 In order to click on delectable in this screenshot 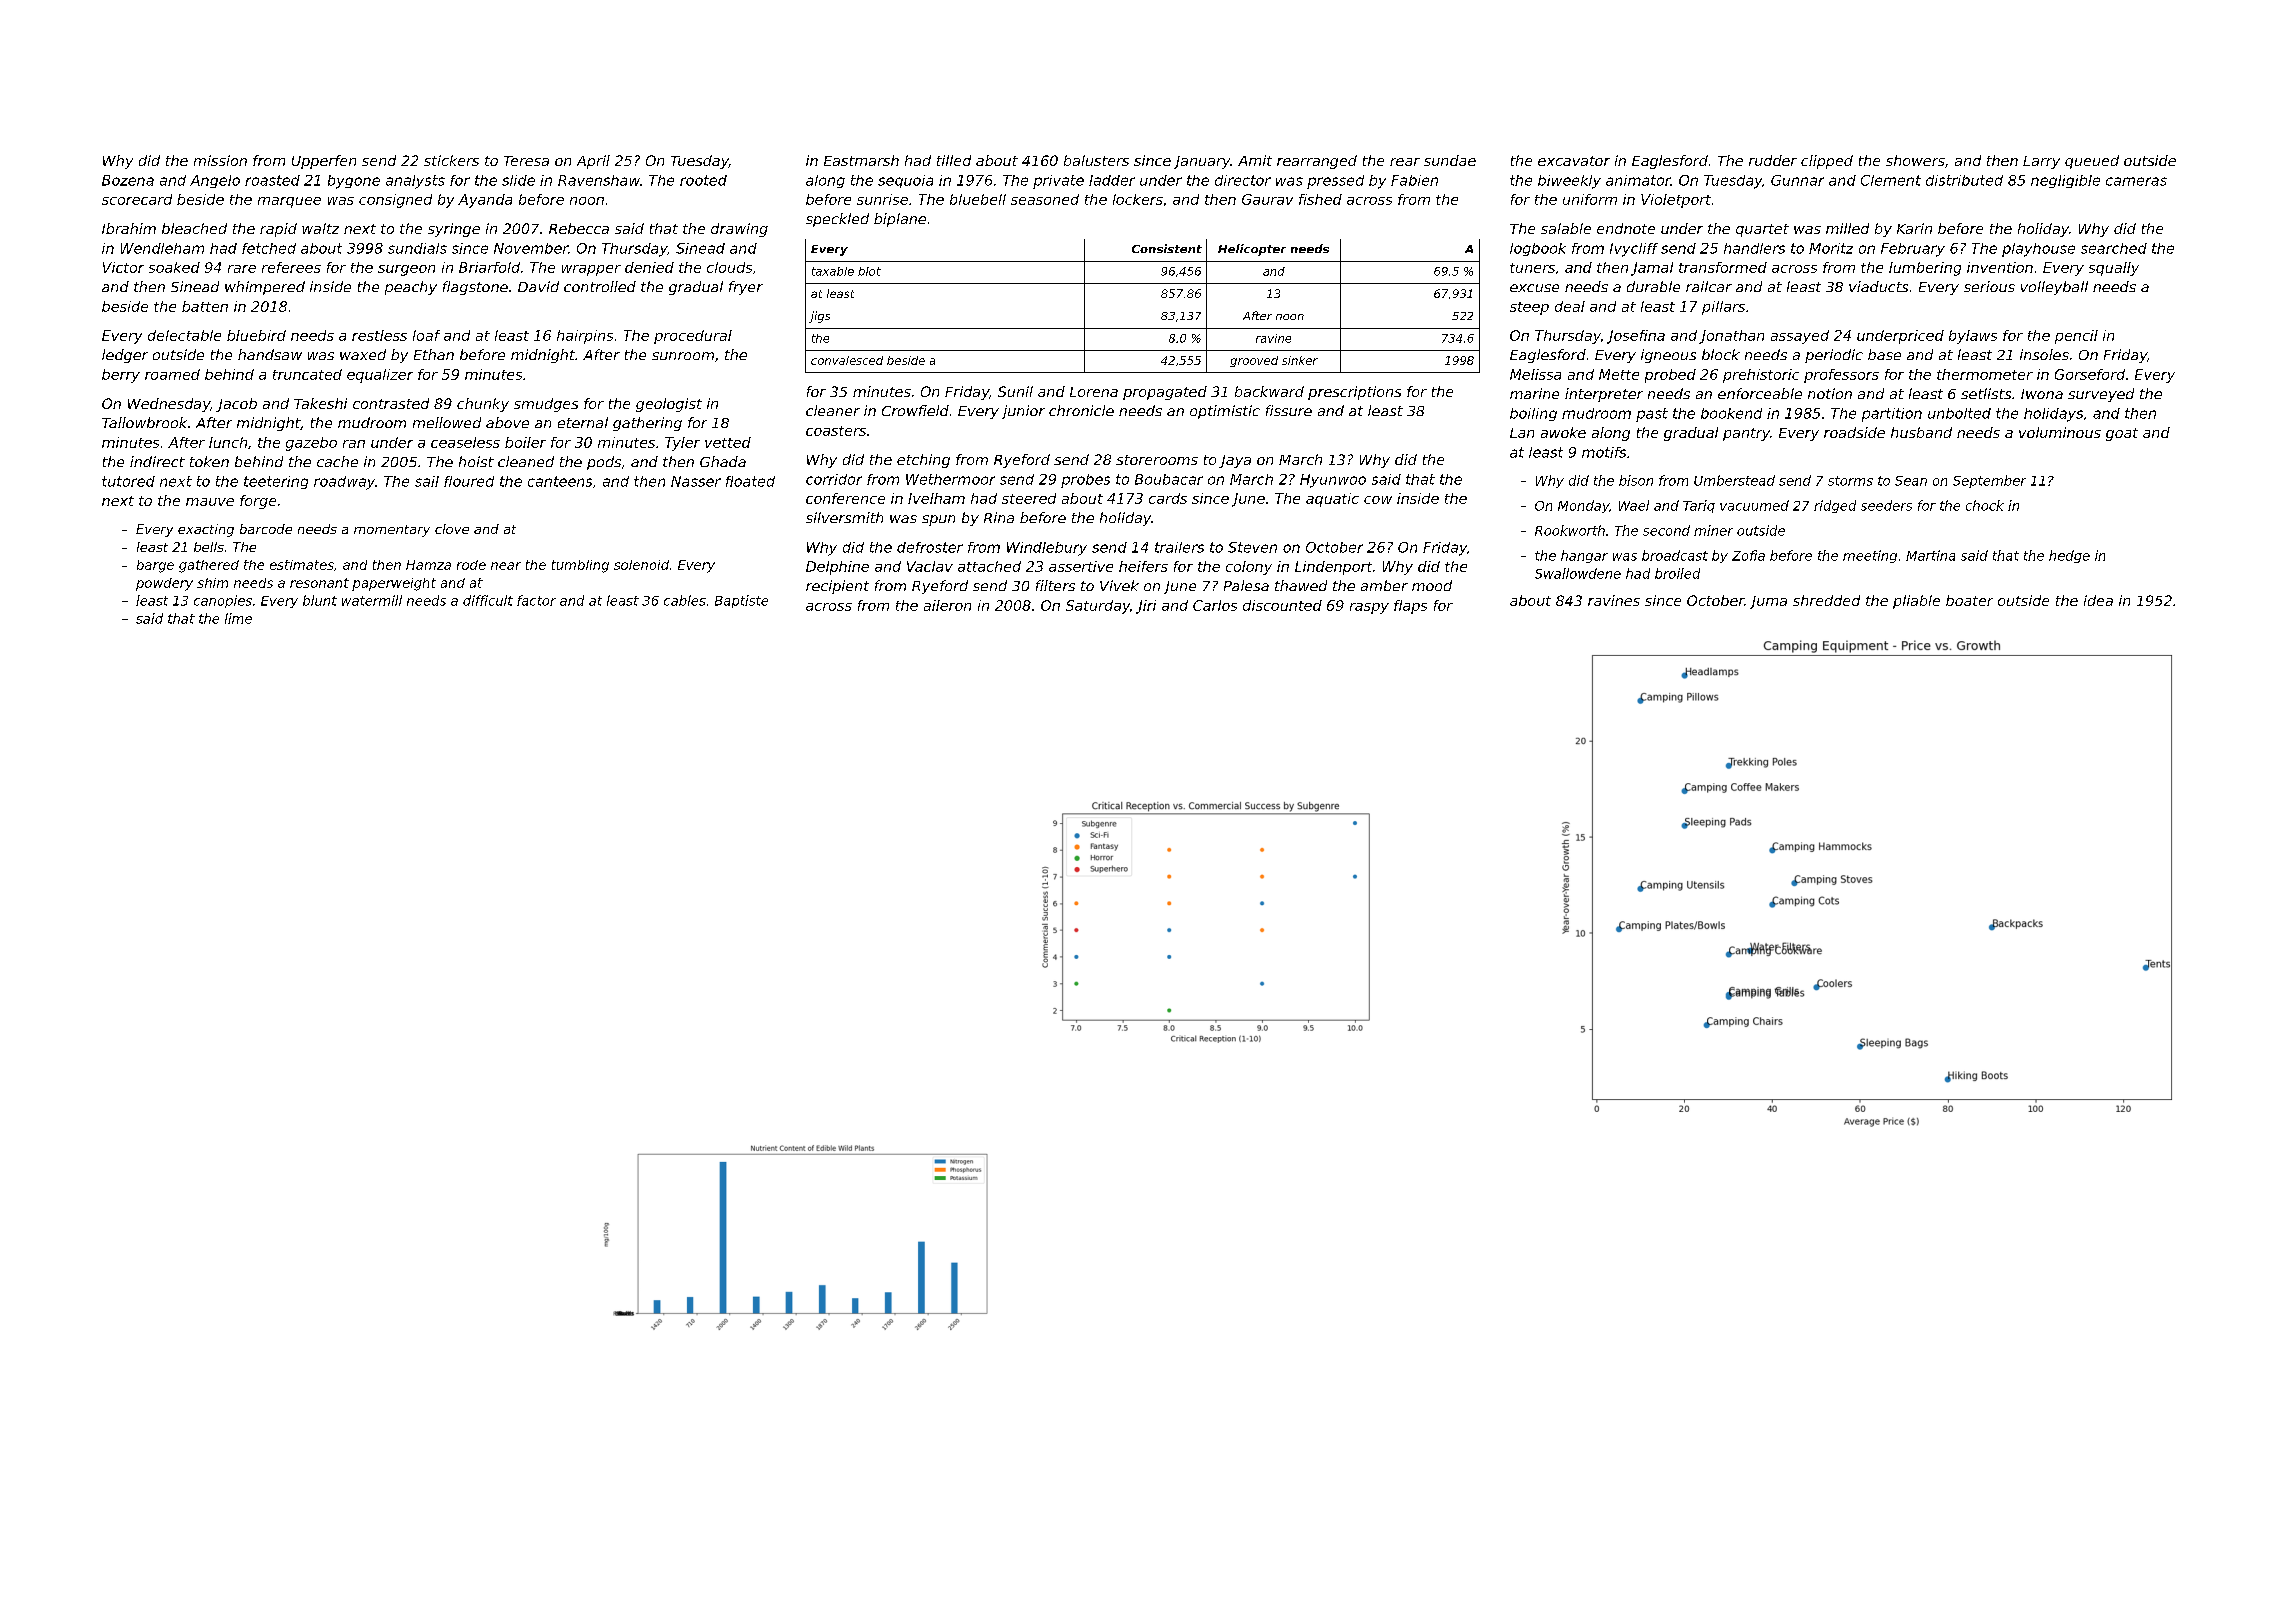, I will do `click(184, 335)`.
